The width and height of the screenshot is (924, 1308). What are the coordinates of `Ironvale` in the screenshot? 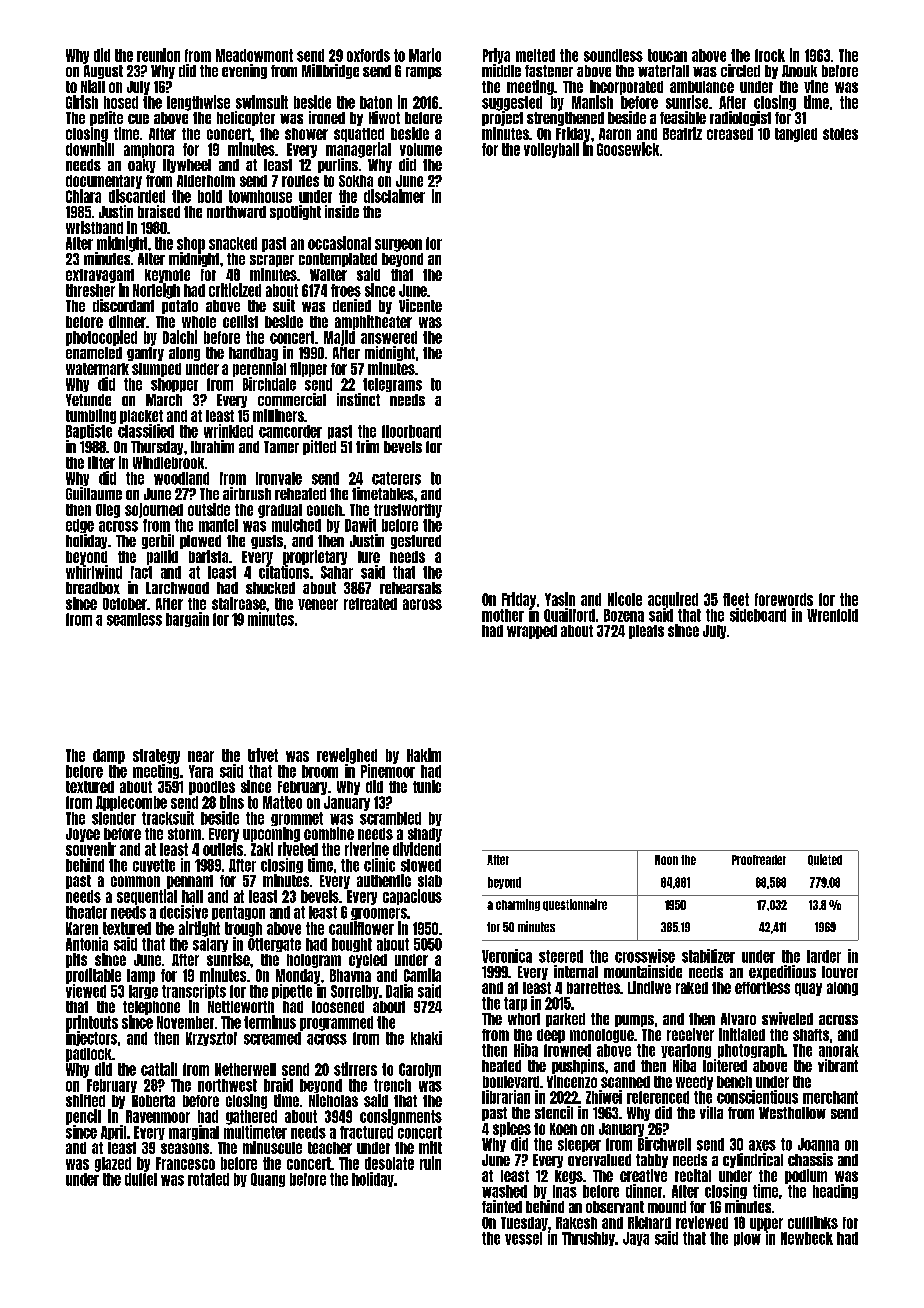 It's located at (279, 478).
